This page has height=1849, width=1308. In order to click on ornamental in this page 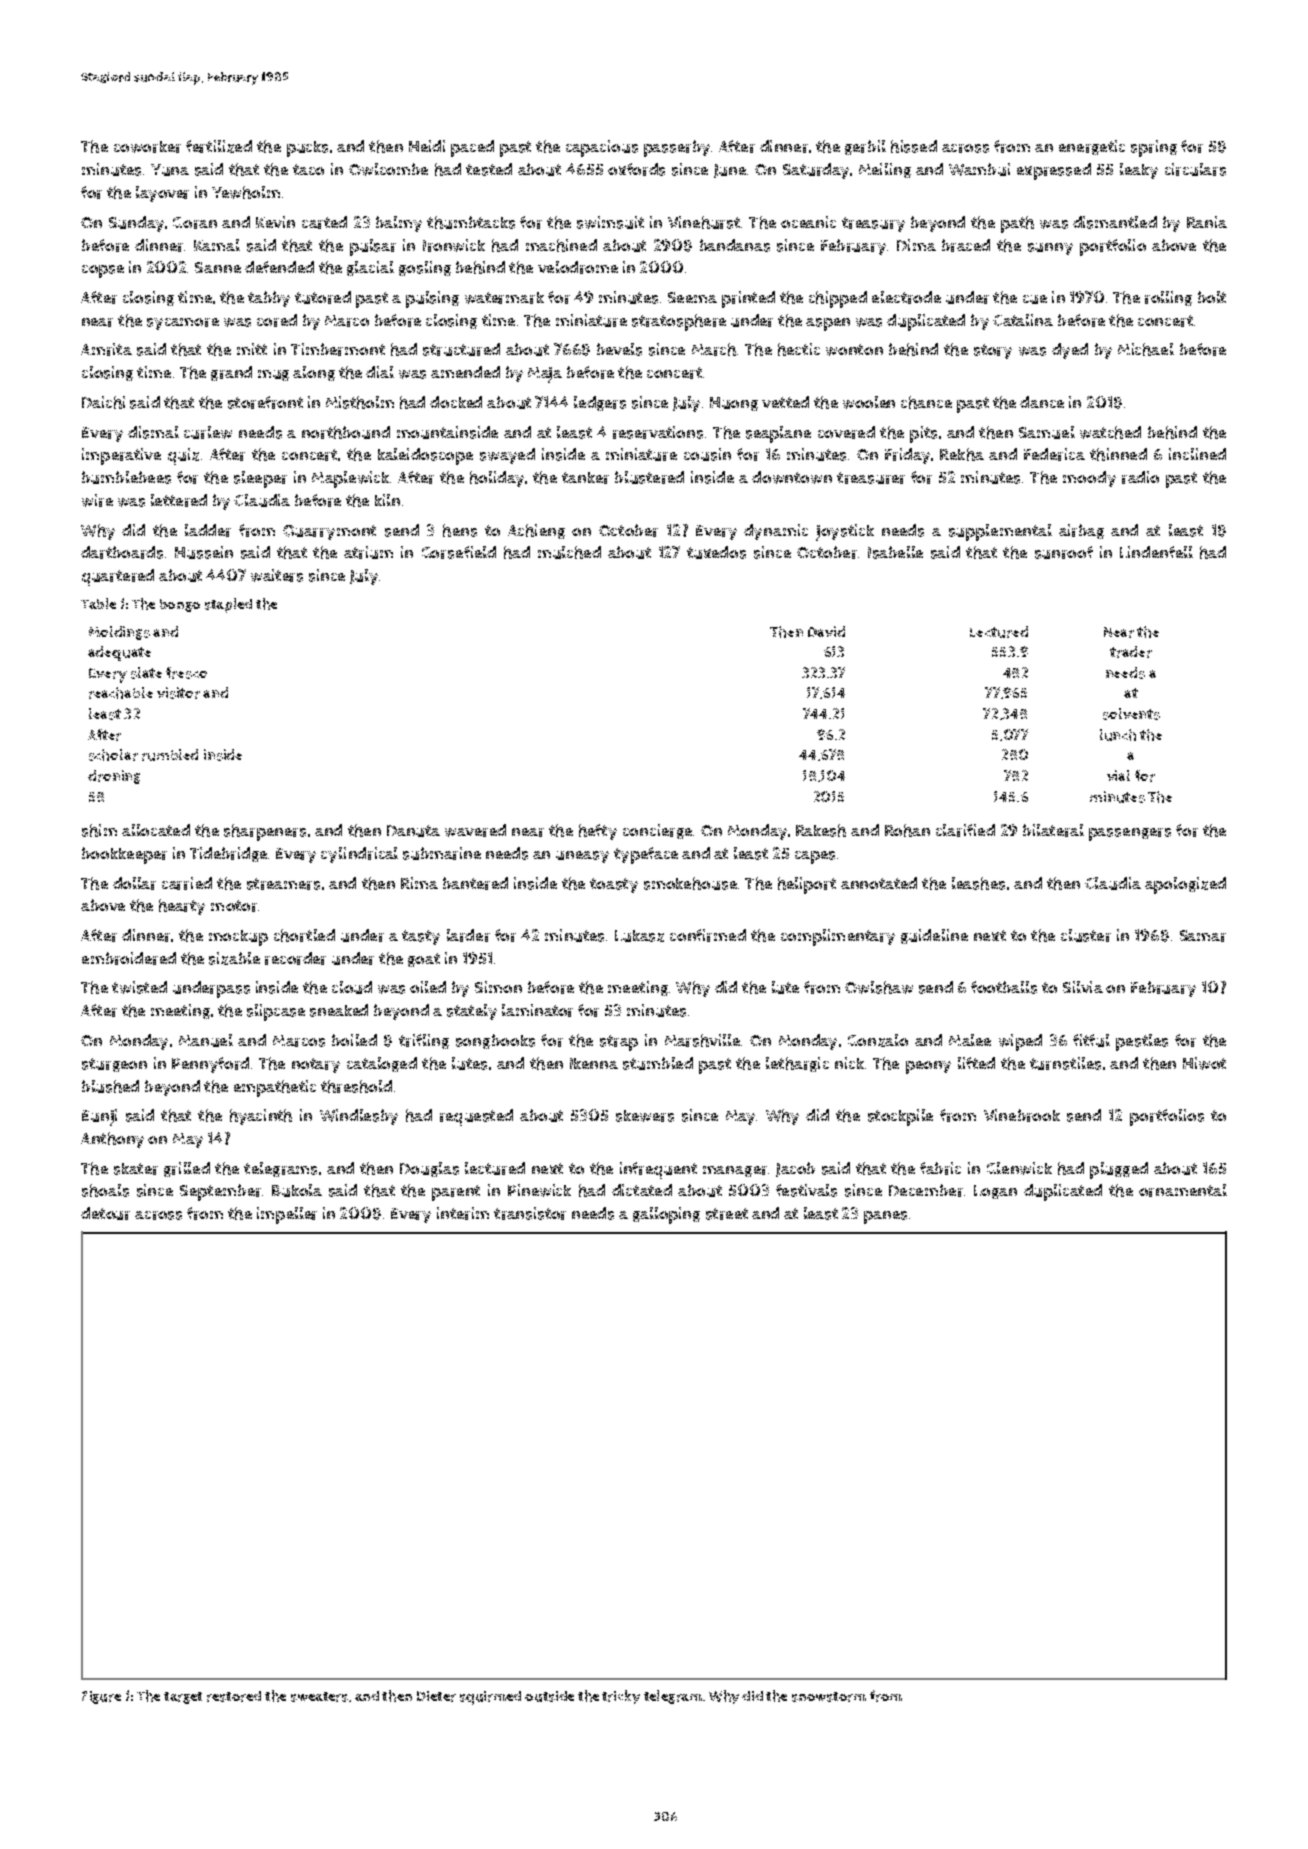, I will do `click(1183, 1190)`.
